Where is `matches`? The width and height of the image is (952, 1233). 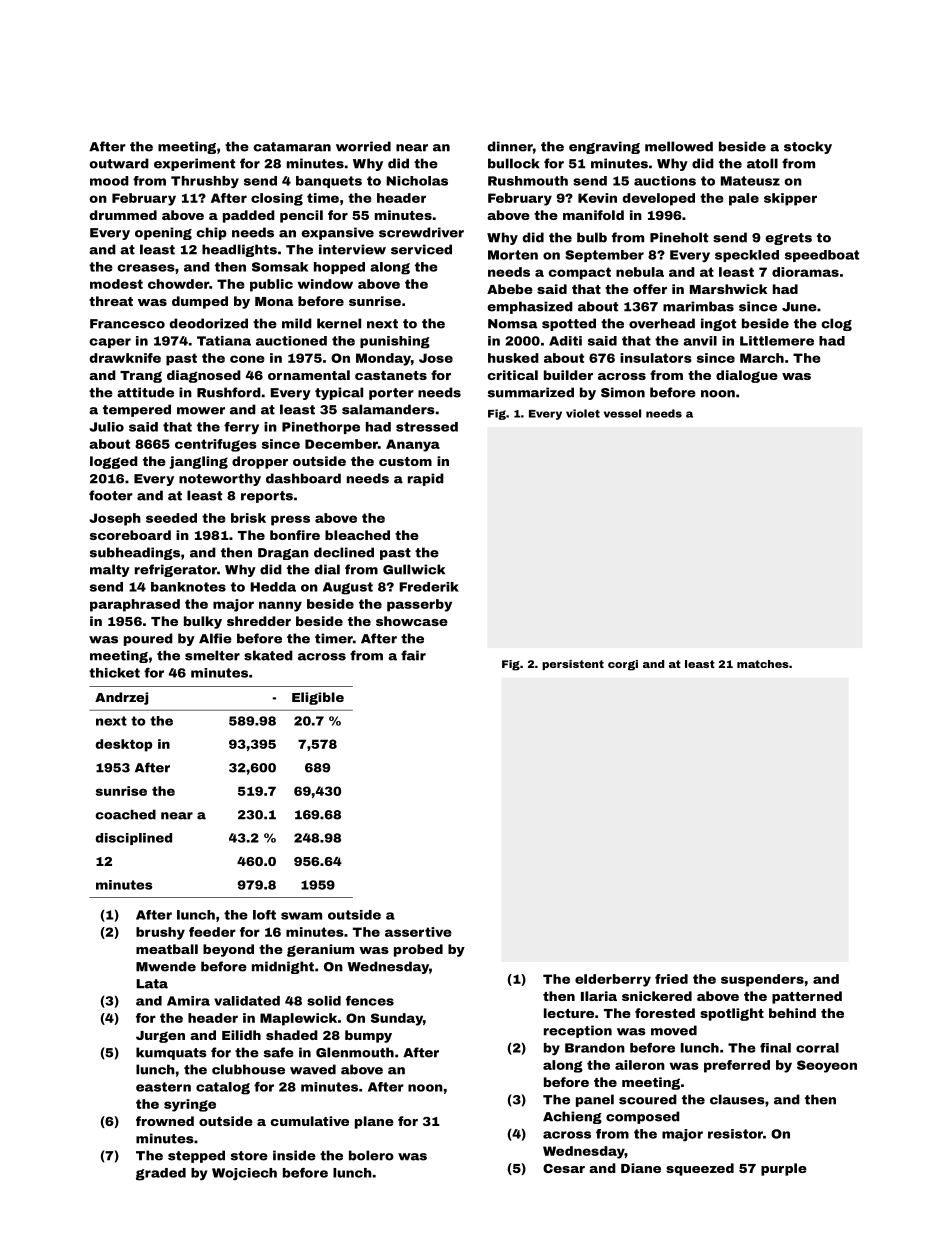 matches is located at coordinates (763, 664).
